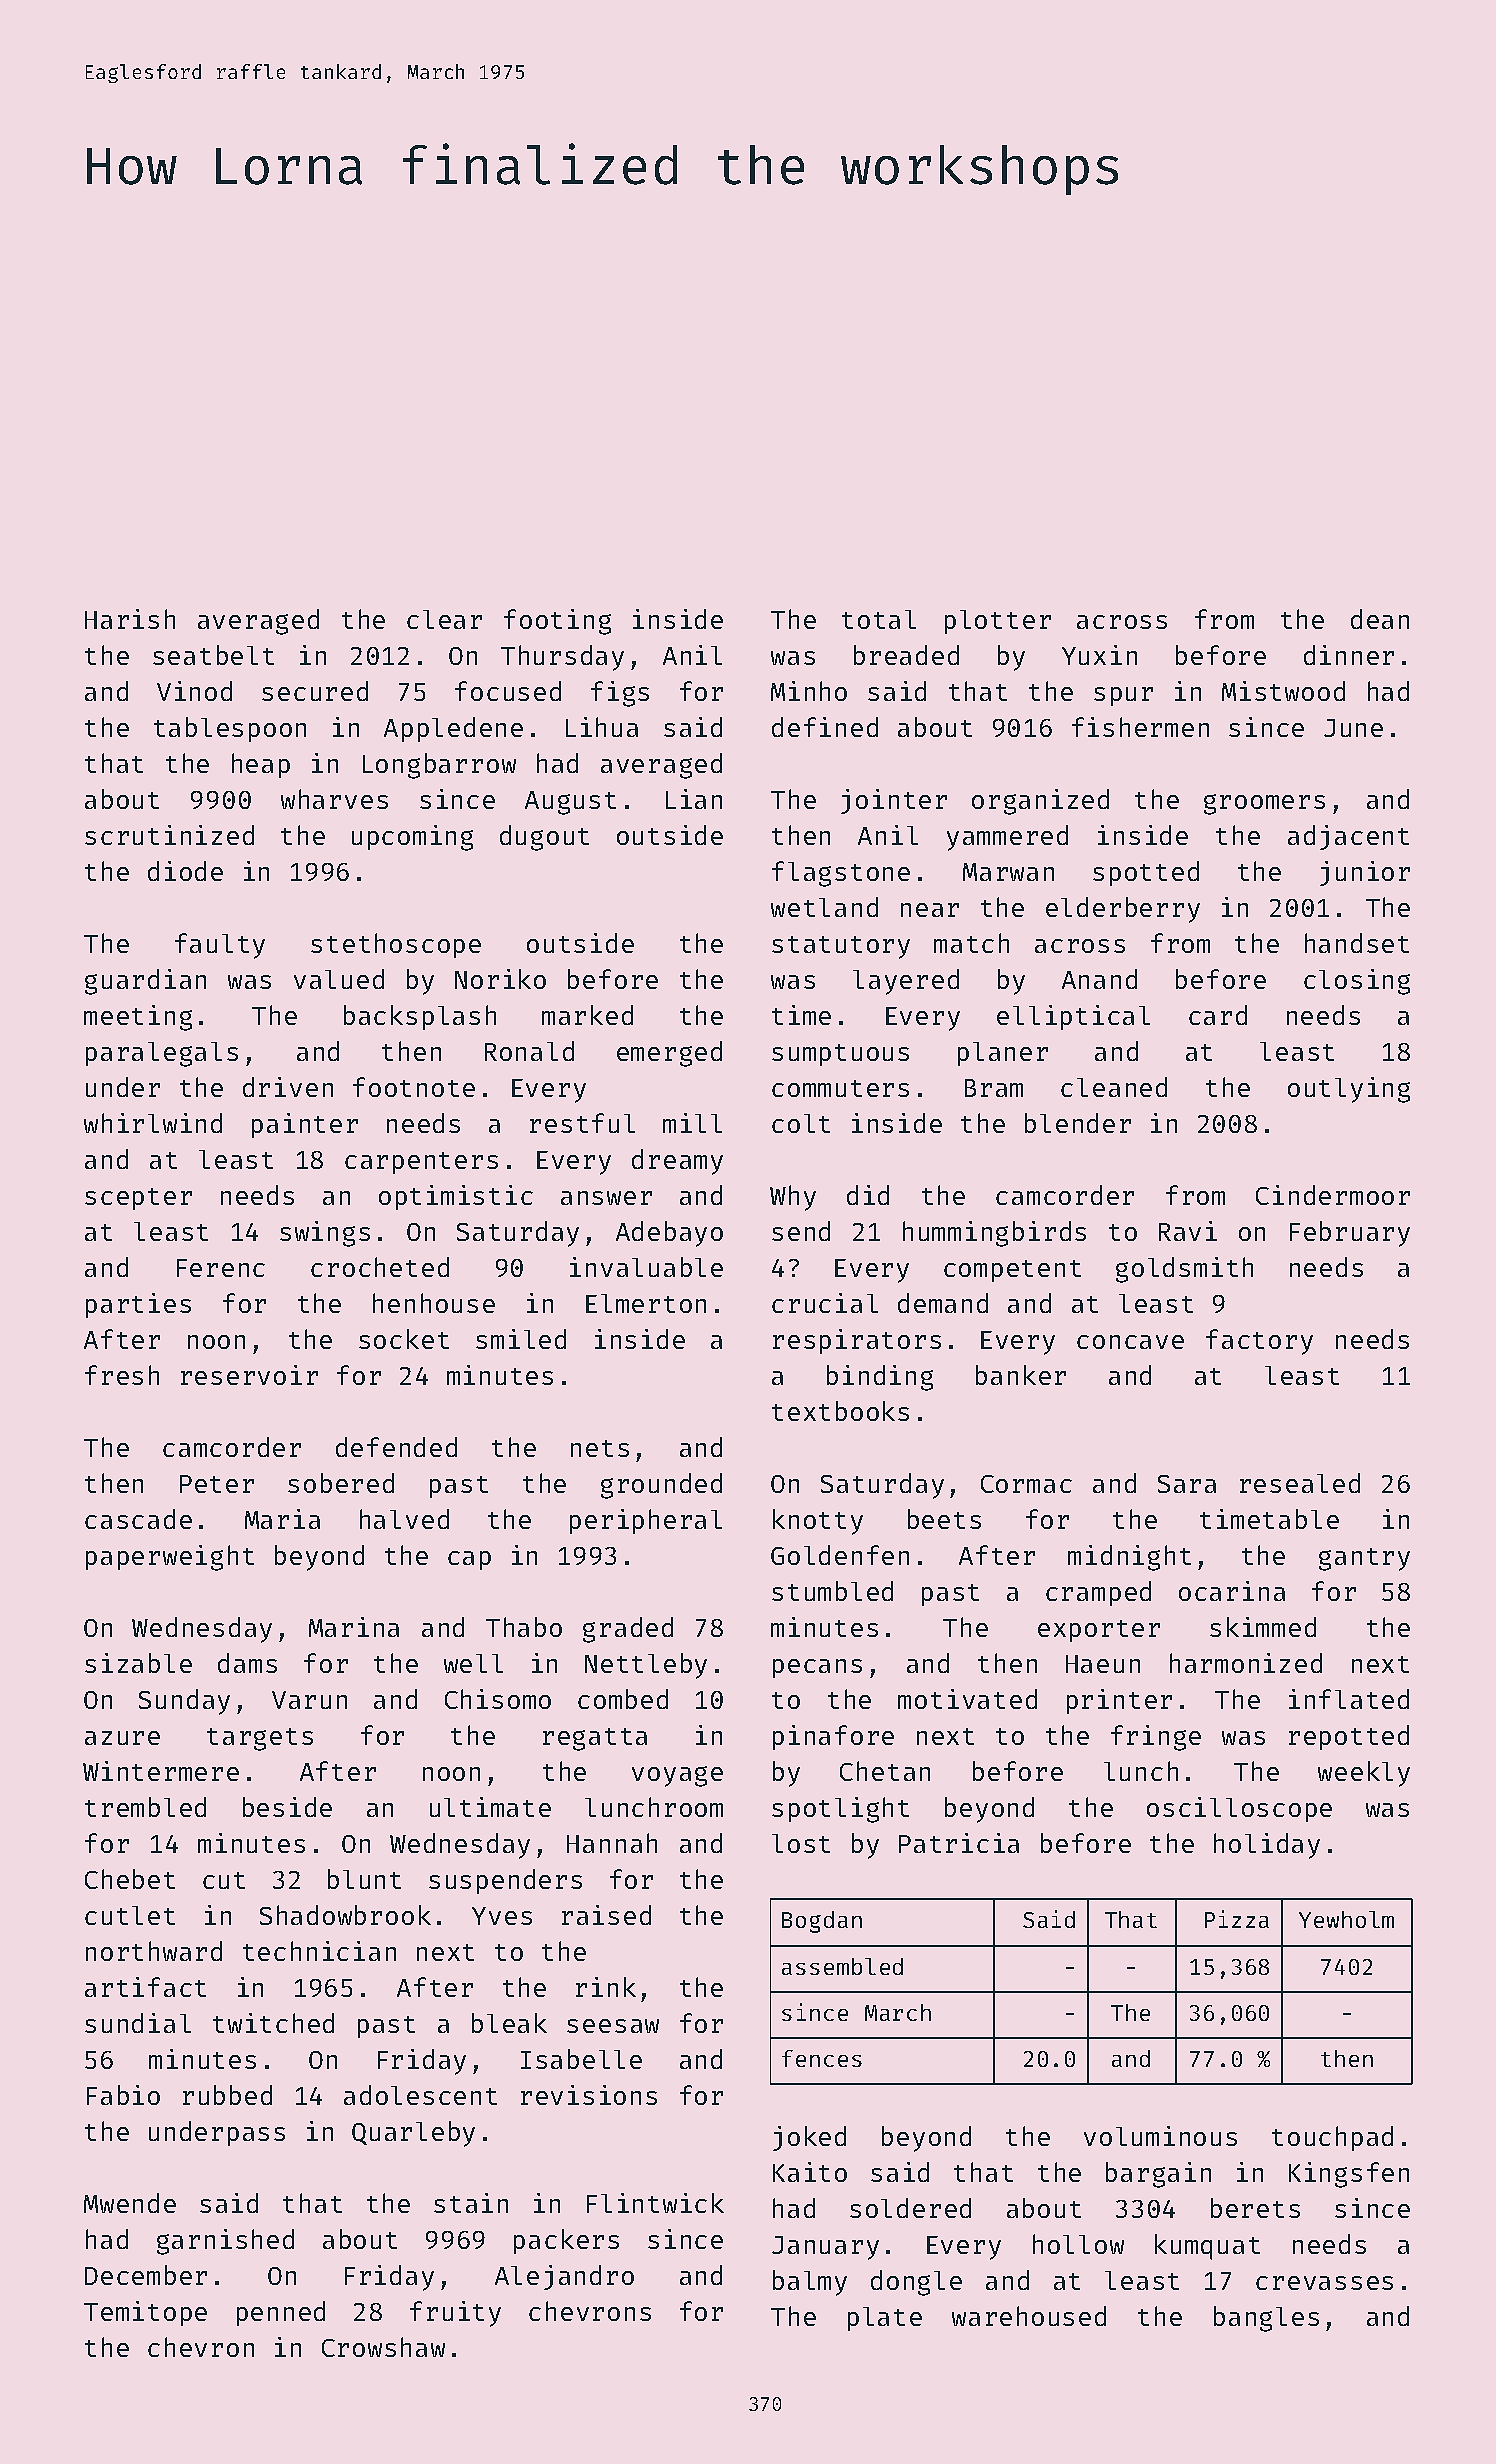 The image size is (1496, 2464). I want to click on total, so click(879, 619).
